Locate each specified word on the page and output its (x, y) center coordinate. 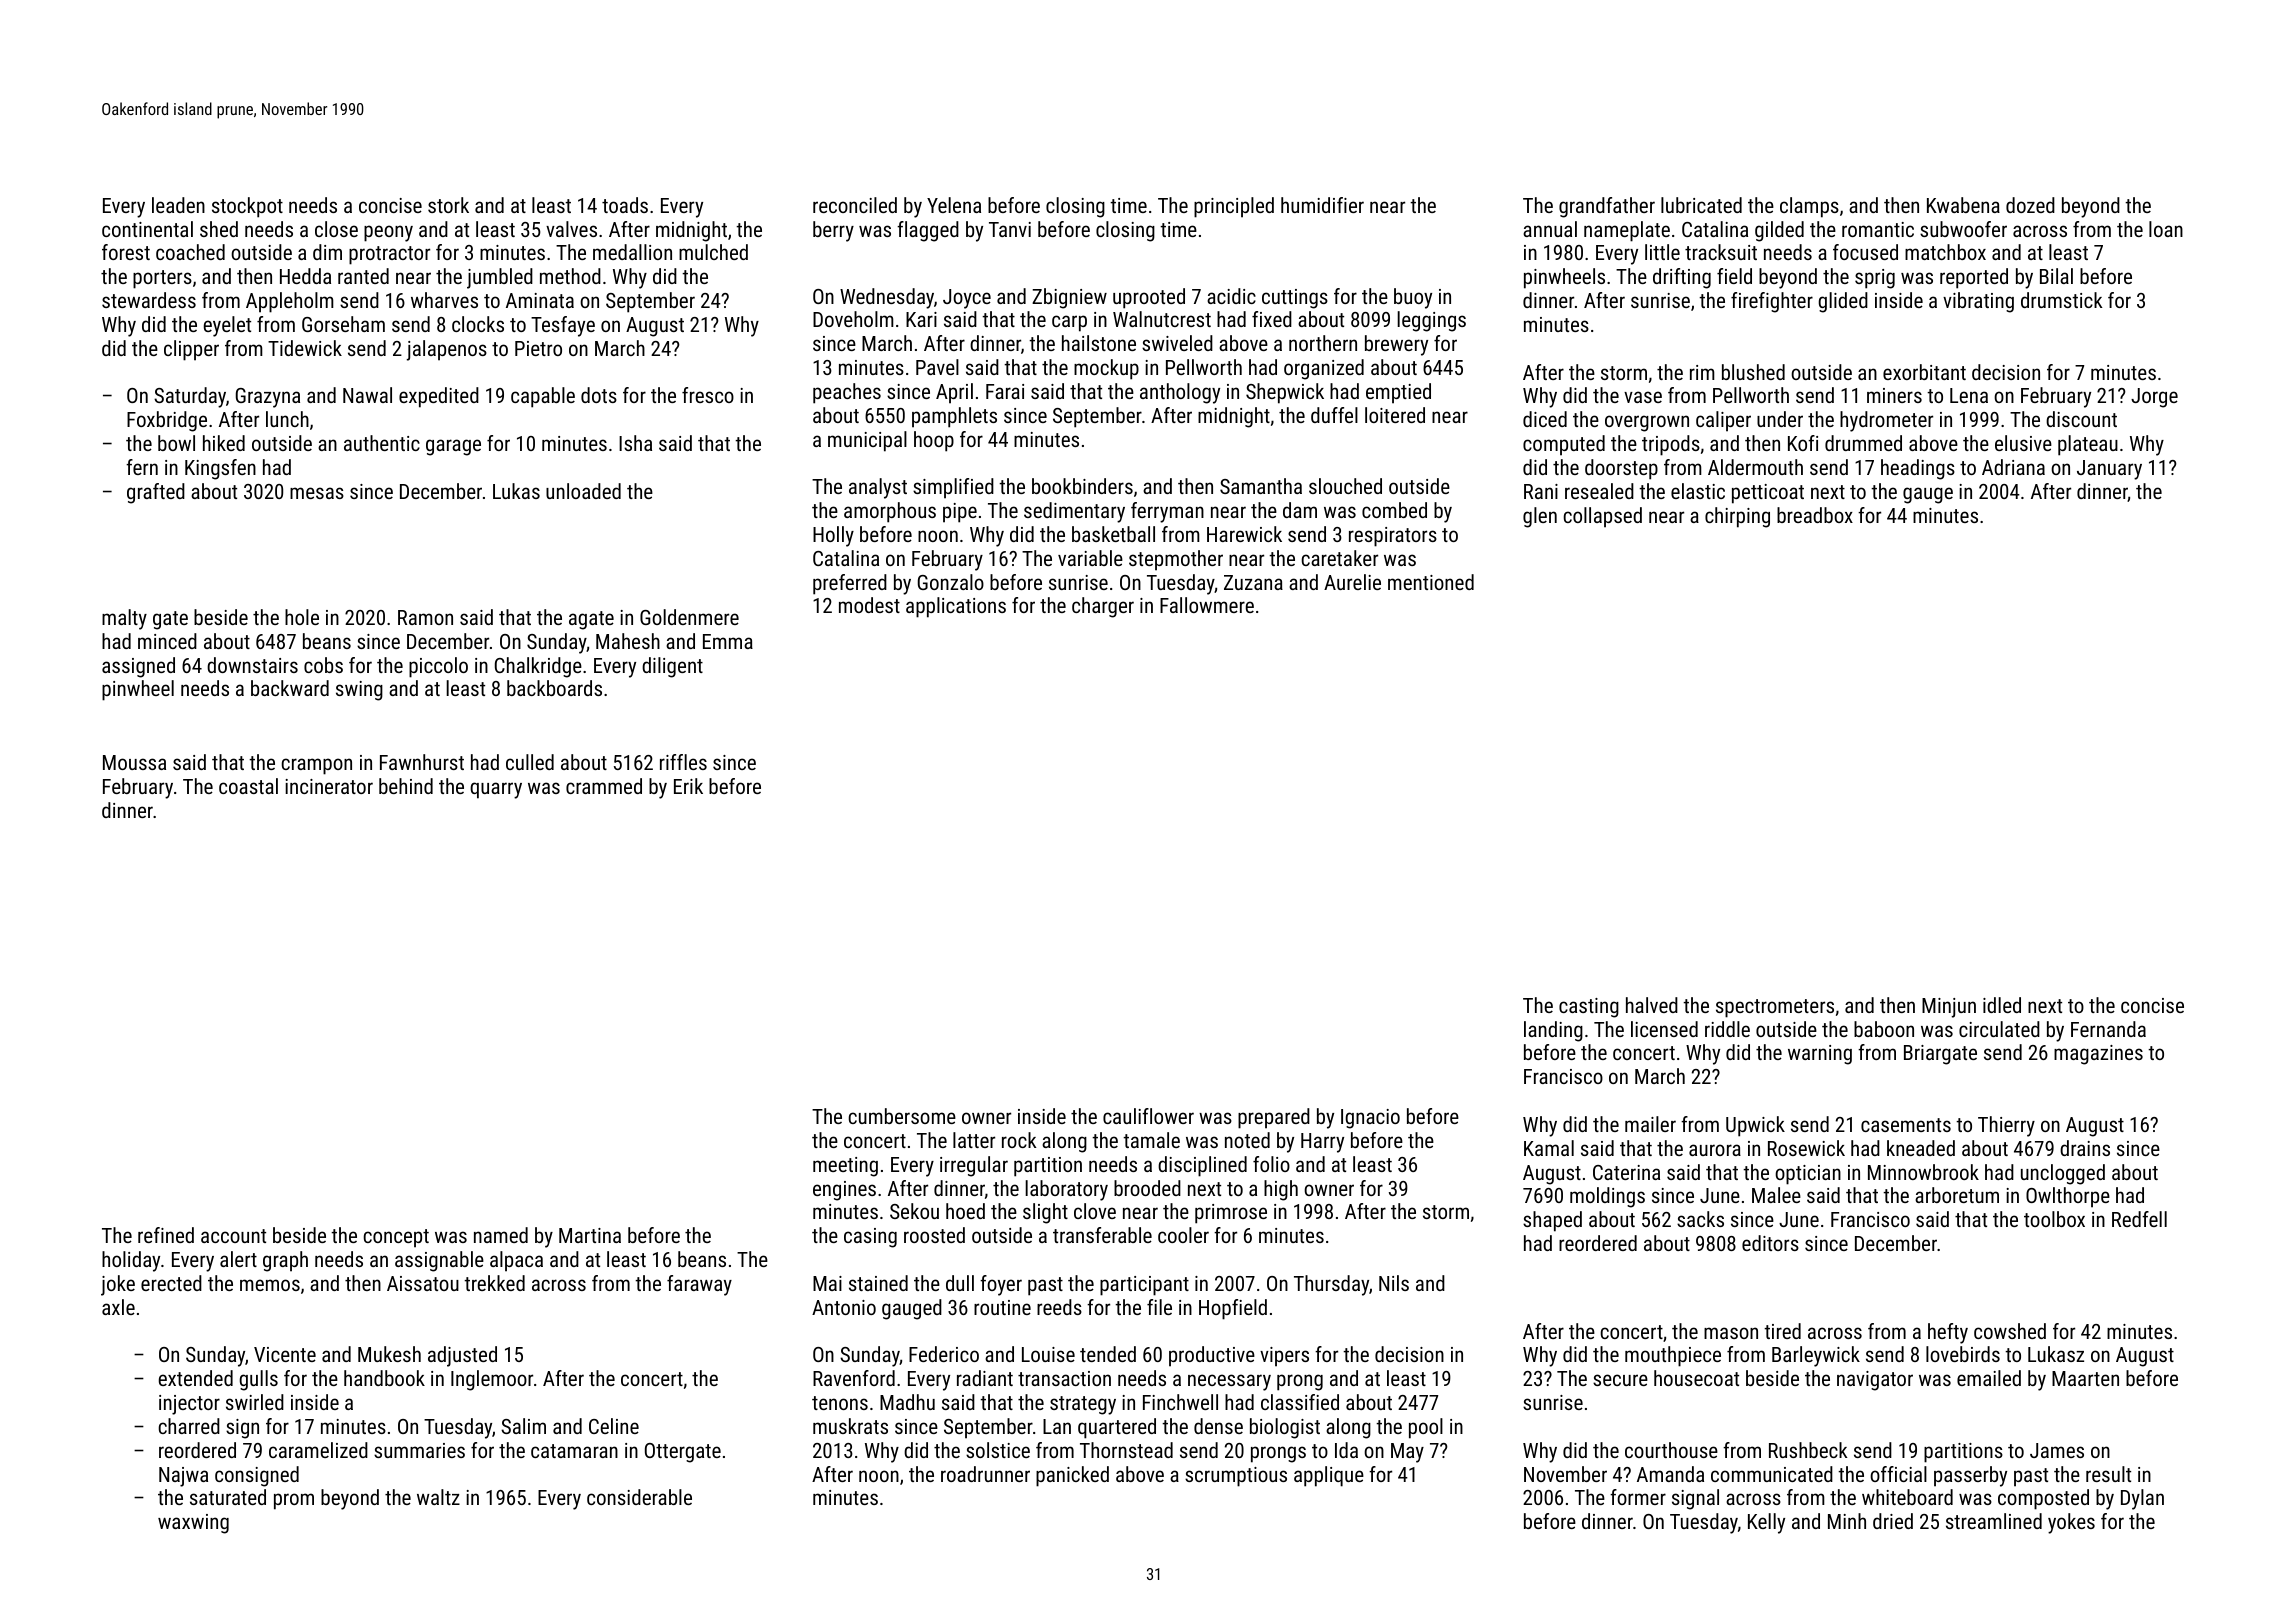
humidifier (1322, 205)
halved (1652, 1005)
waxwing (193, 1524)
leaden (178, 205)
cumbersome (902, 1116)
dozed (2030, 205)
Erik (688, 786)
